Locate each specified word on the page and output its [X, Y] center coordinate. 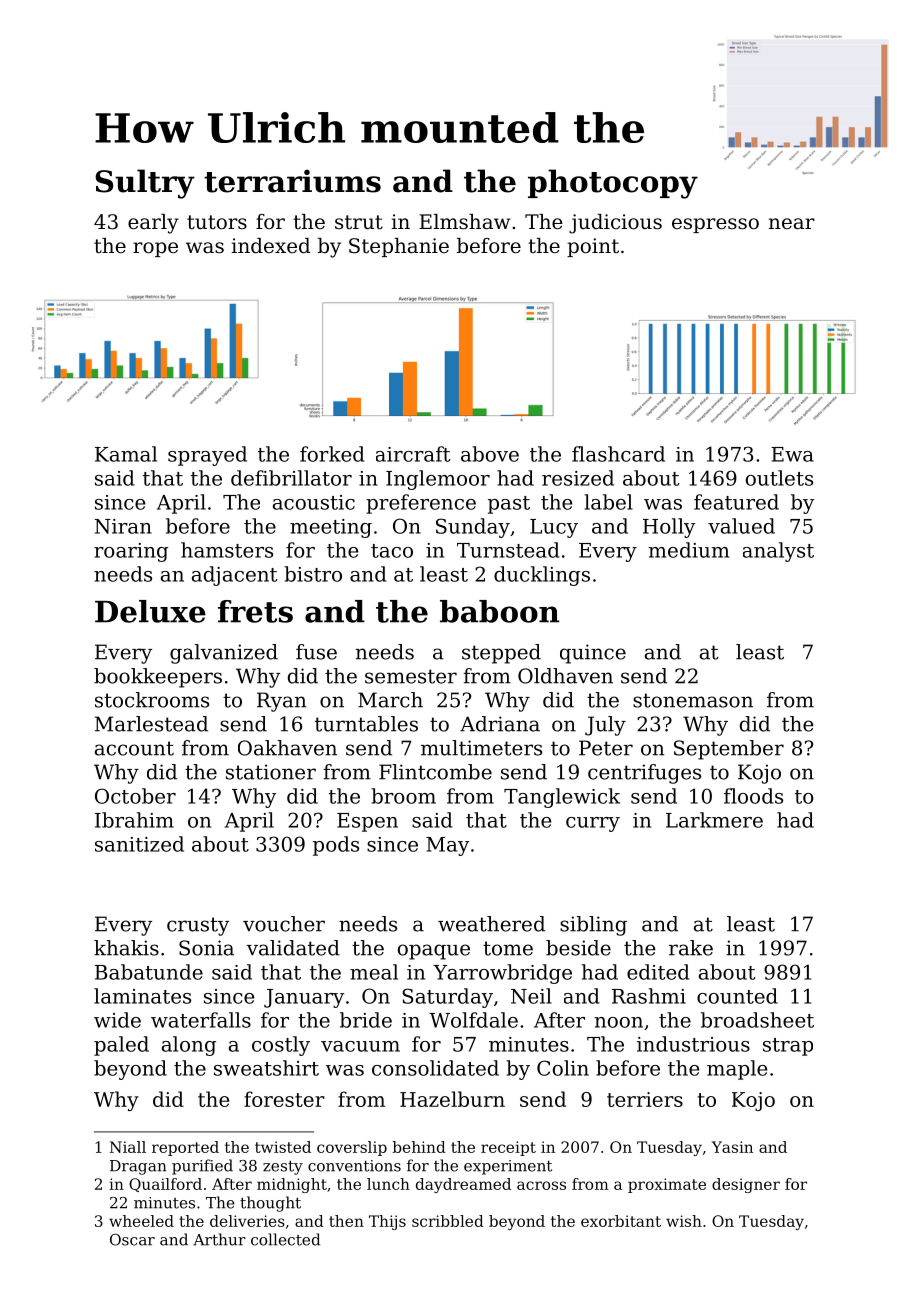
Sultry [145, 184]
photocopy [613, 184]
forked [332, 454]
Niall [128, 1147]
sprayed [207, 456]
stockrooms [152, 700]
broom [403, 796]
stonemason [693, 700]
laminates [142, 996]
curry [593, 824]
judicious [615, 224]
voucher [284, 924]
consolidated [435, 1068]
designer [746, 1185]
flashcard [618, 454]
